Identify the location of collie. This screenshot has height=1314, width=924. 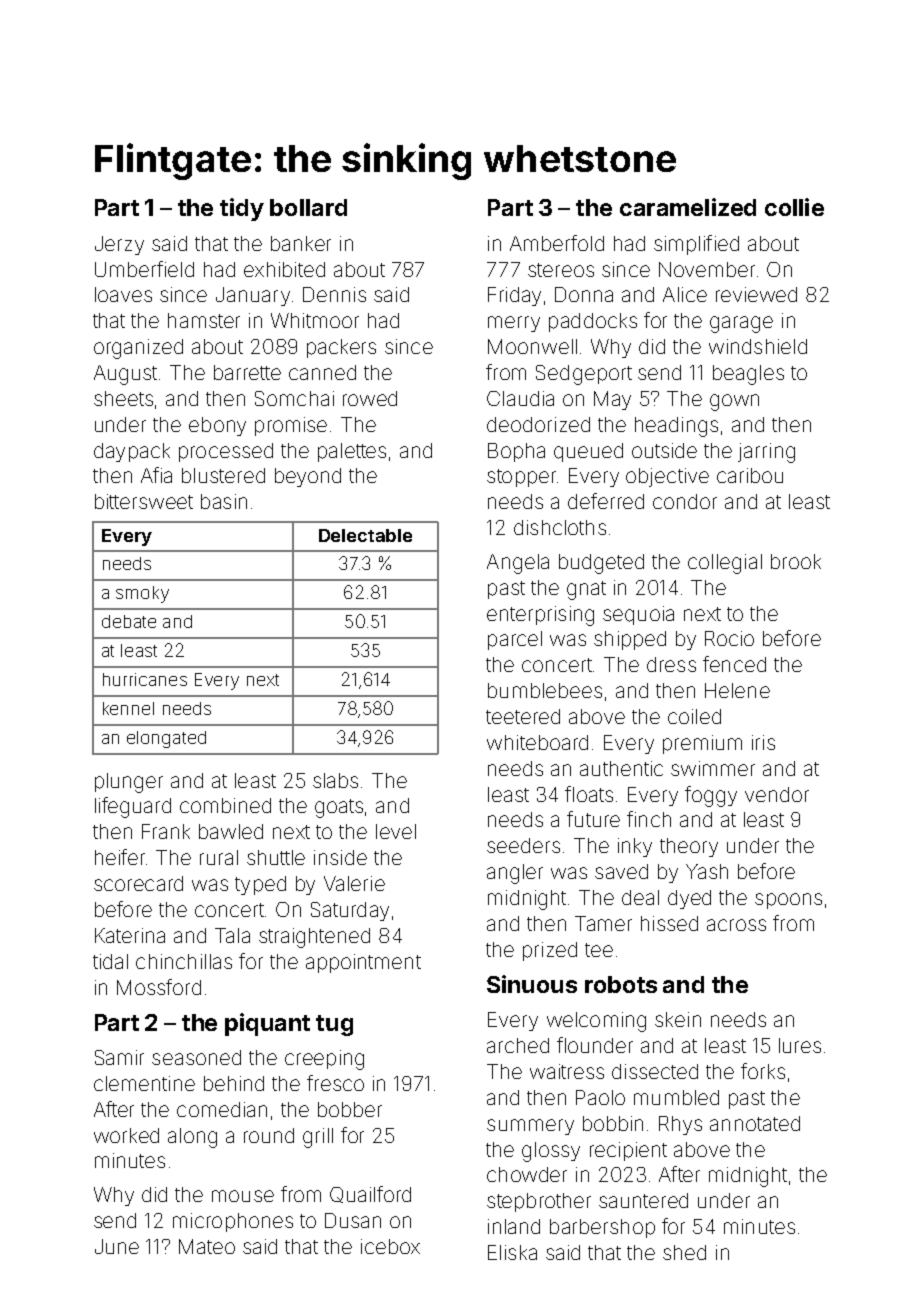
(794, 207).
